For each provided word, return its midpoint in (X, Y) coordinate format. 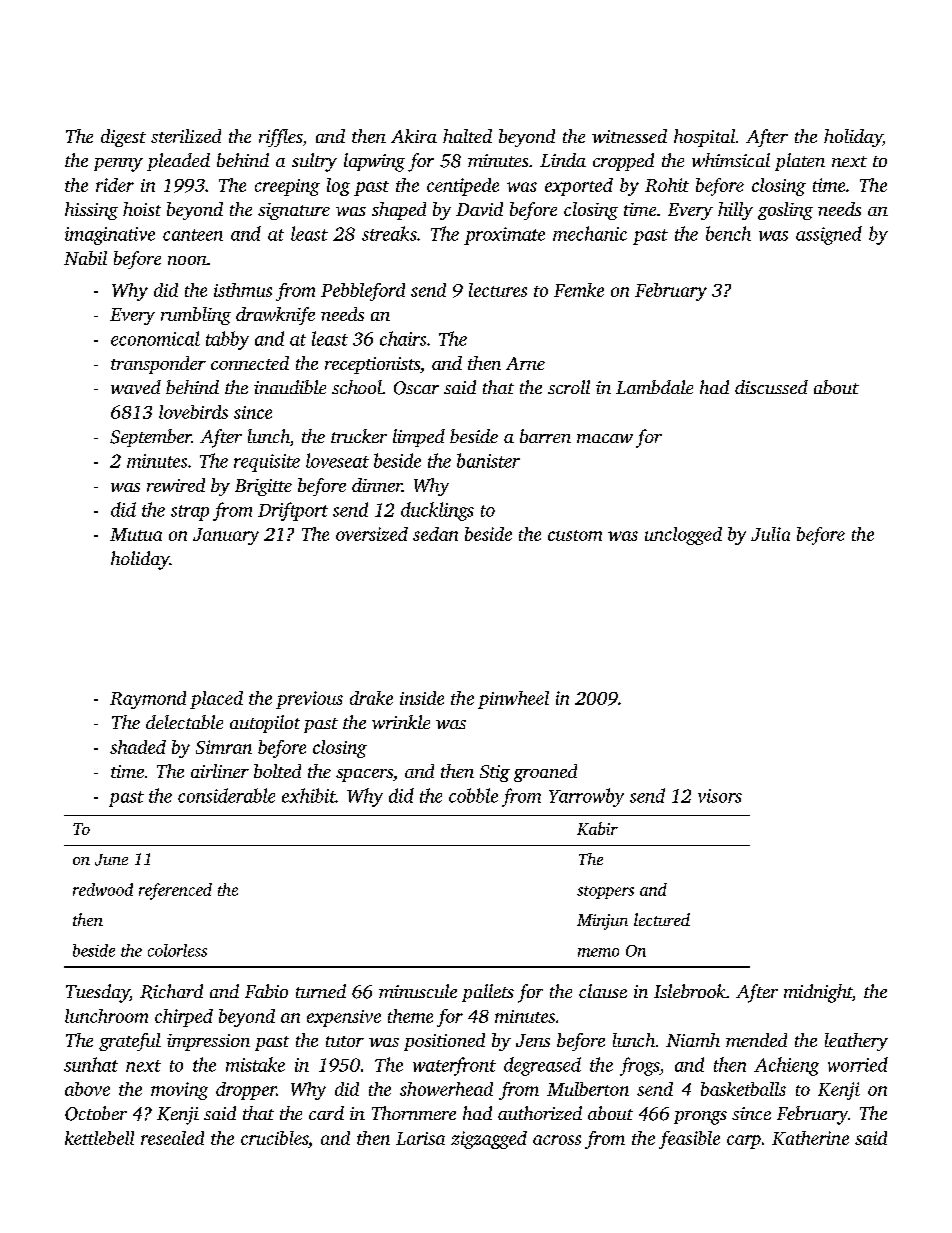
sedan (435, 534)
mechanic (590, 233)
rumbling (196, 316)
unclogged (683, 536)
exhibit (309, 795)
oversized (372, 534)
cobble (473, 795)
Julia (770, 534)
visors (720, 796)
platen (800, 162)
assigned (829, 235)
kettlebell (99, 1138)
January (226, 536)
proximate (504, 236)
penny (118, 165)
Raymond (148, 700)
